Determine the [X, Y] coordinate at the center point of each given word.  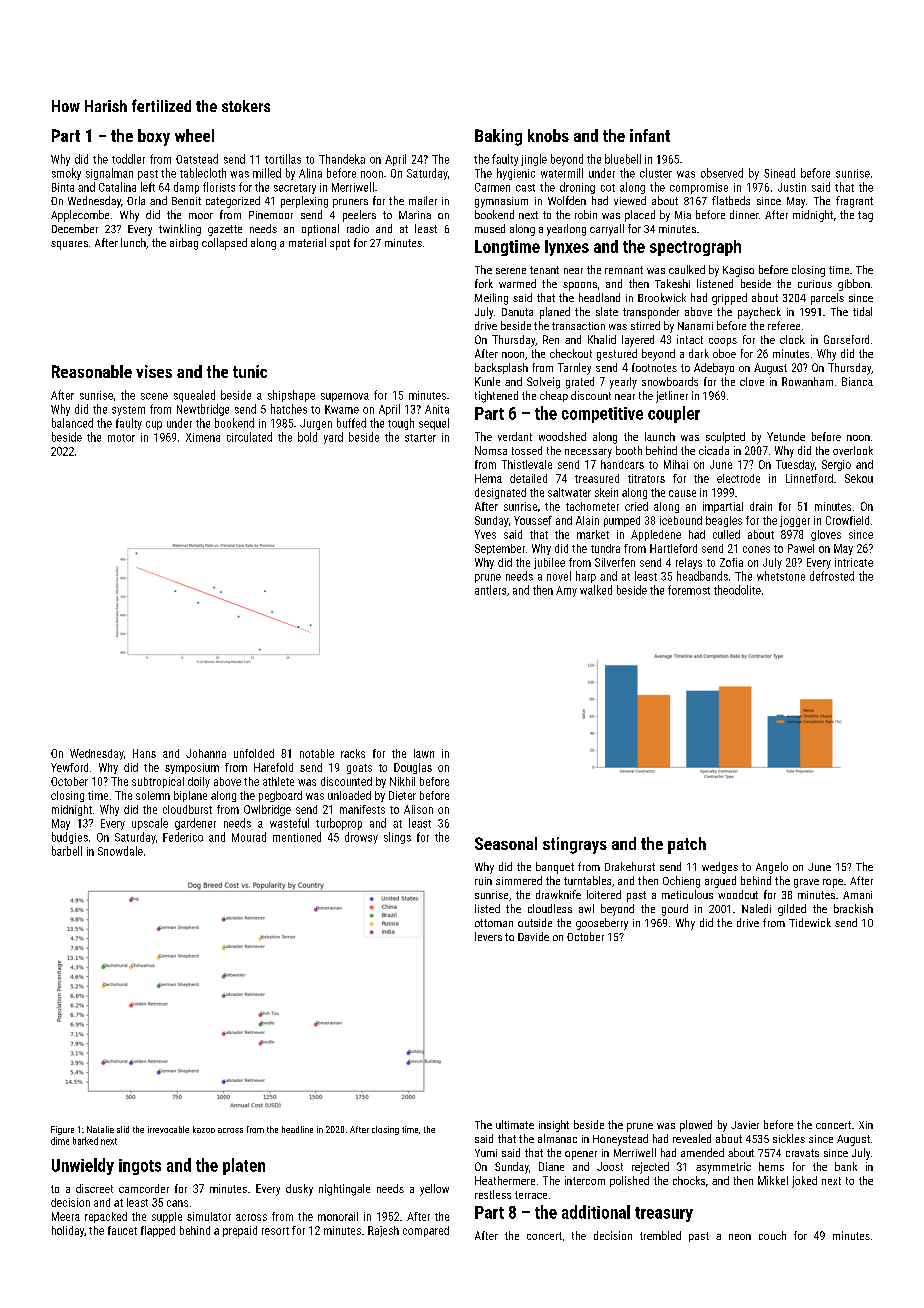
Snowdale [120, 851]
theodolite [737, 590]
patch [687, 845]
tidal [862, 311]
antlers [490, 590]
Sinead [779, 173]
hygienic [516, 174]
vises [154, 371]
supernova [345, 397]
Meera [66, 1216]
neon [740, 1237]
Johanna [206, 753]
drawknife [558, 894]
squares [69, 245]
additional [596, 1212]
